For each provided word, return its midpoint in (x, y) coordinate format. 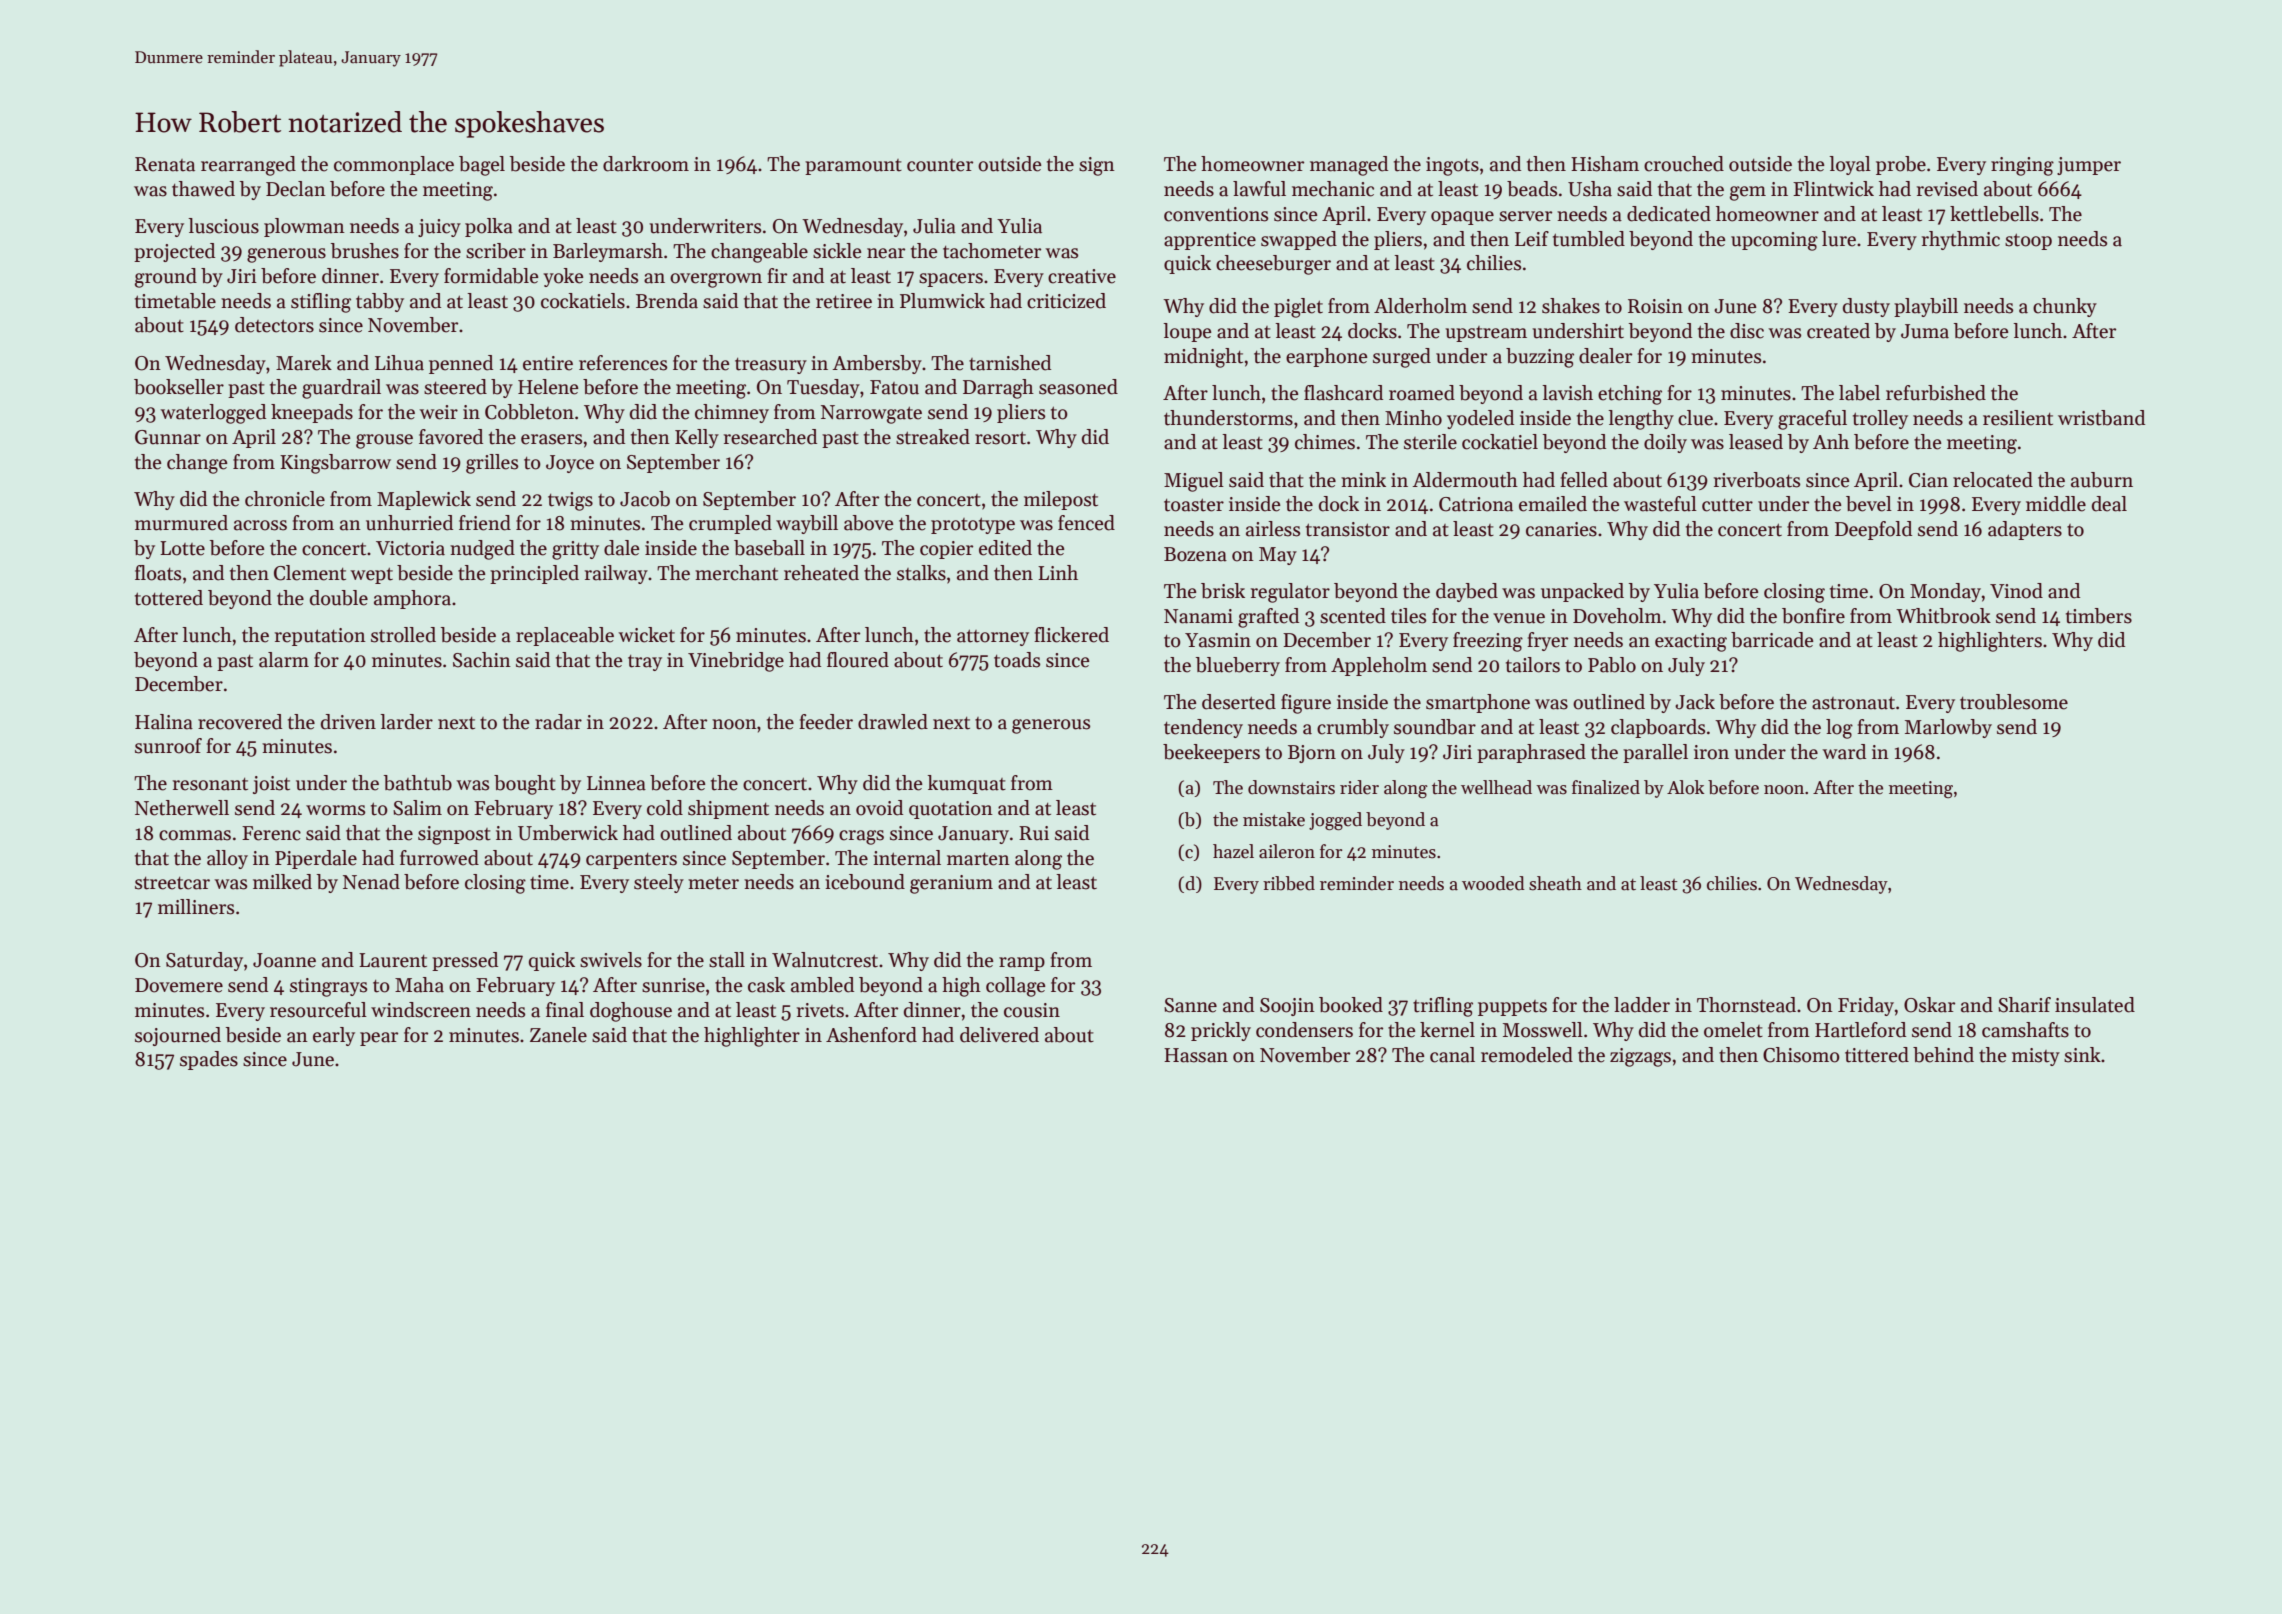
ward (1844, 752)
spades (209, 1060)
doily (1665, 443)
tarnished (1010, 363)
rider (1359, 787)
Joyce (570, 464)
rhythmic (1961, 240)
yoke (563, 277)
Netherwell (182, 808)
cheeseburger (1273, 265)
